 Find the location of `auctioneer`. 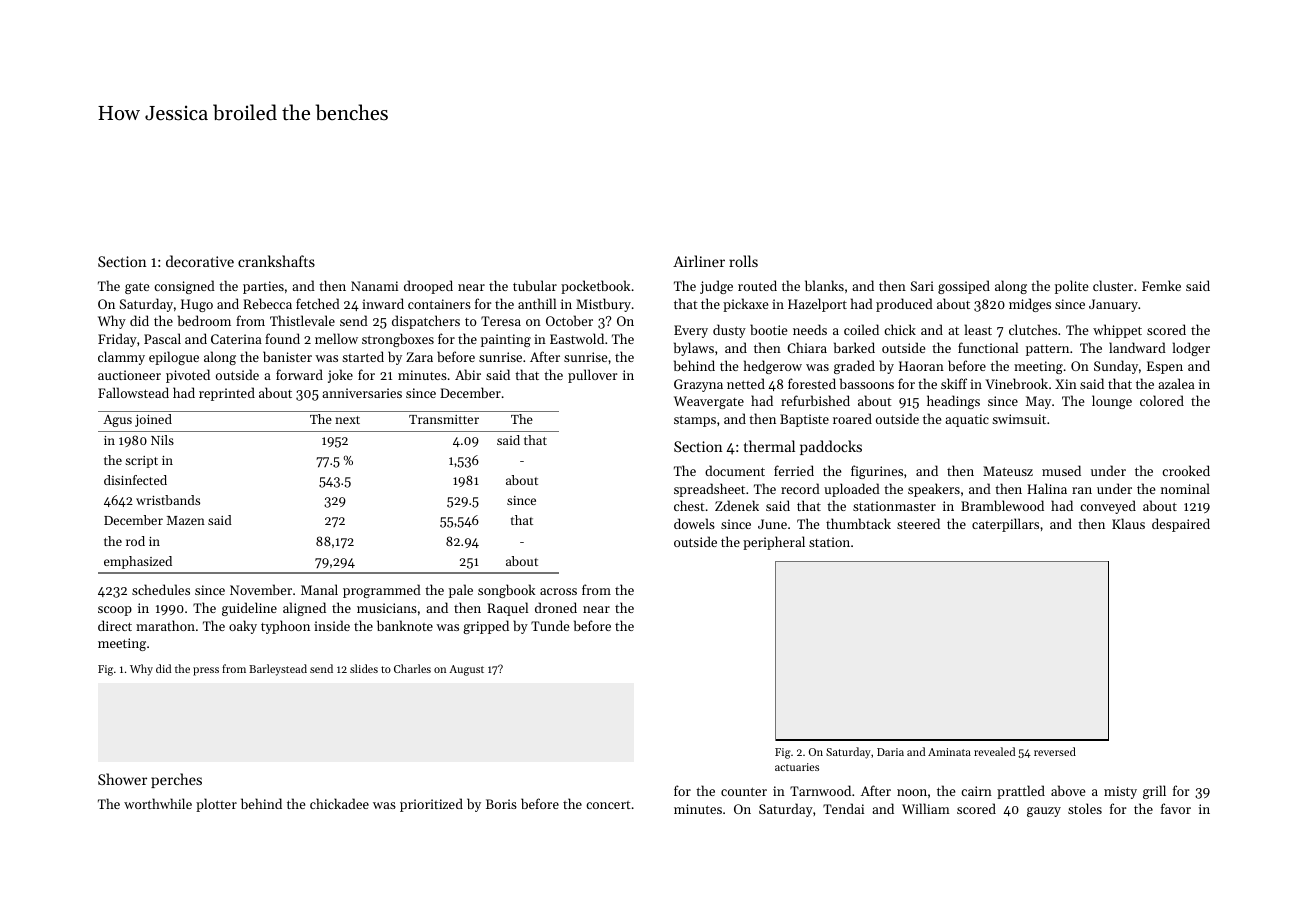

auctioneer is located at coordinates (129, 375).
